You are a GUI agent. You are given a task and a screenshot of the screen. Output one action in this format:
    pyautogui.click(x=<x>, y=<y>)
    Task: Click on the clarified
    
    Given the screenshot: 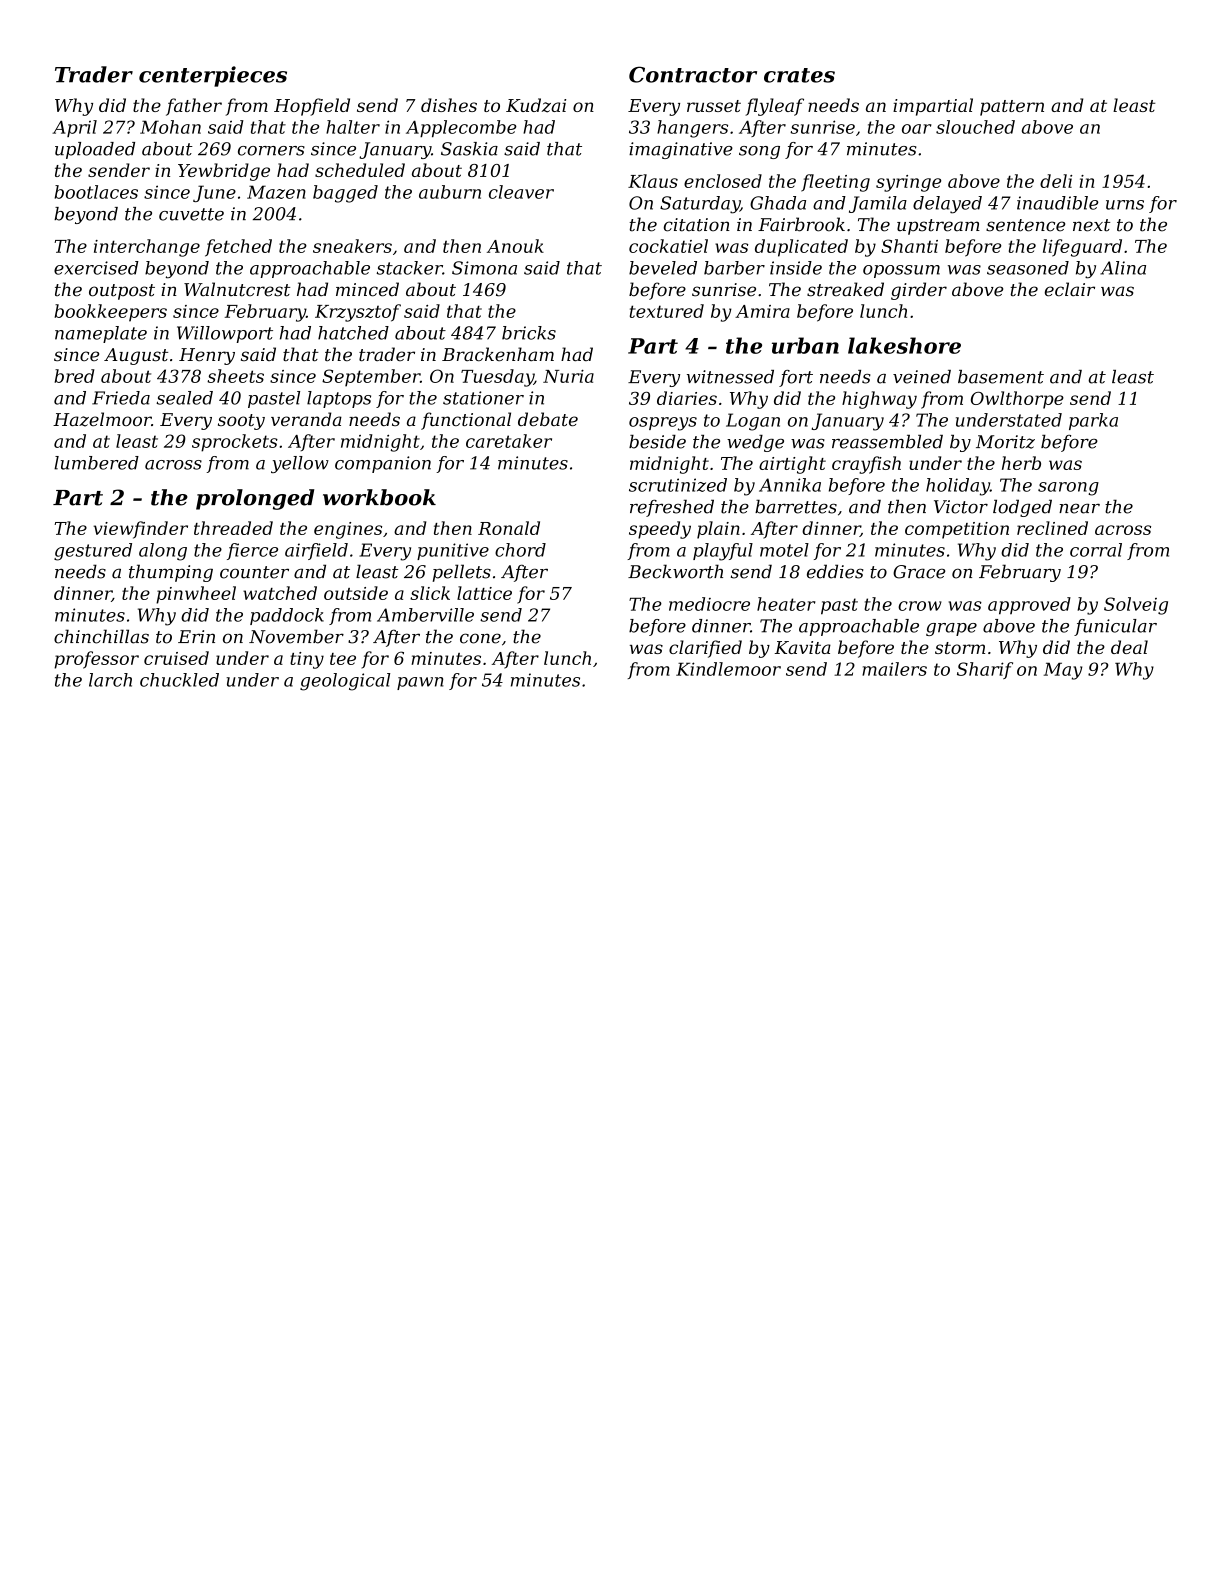 What is the action you would take?
    pyautogui.click(x=705, y=649)
